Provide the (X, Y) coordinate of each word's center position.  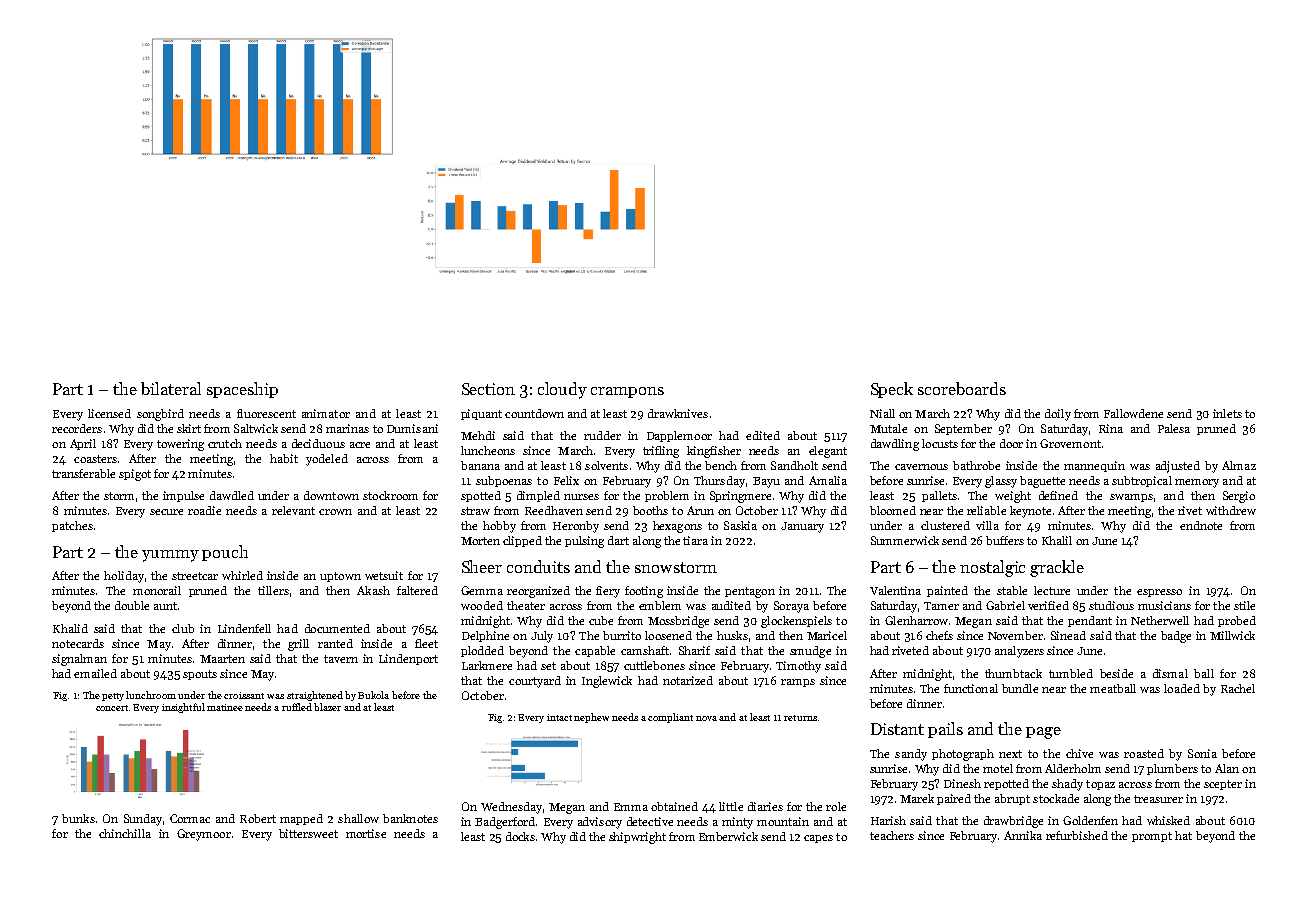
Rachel (1238, 688)
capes (818, 839)
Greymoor (204, 835)
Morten (480, 541)
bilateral (171, 388)
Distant (897, 729)
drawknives (678, 413)
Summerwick (905, 540)
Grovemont (1070, 443)
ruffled (297, 707)
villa (987, 525)
